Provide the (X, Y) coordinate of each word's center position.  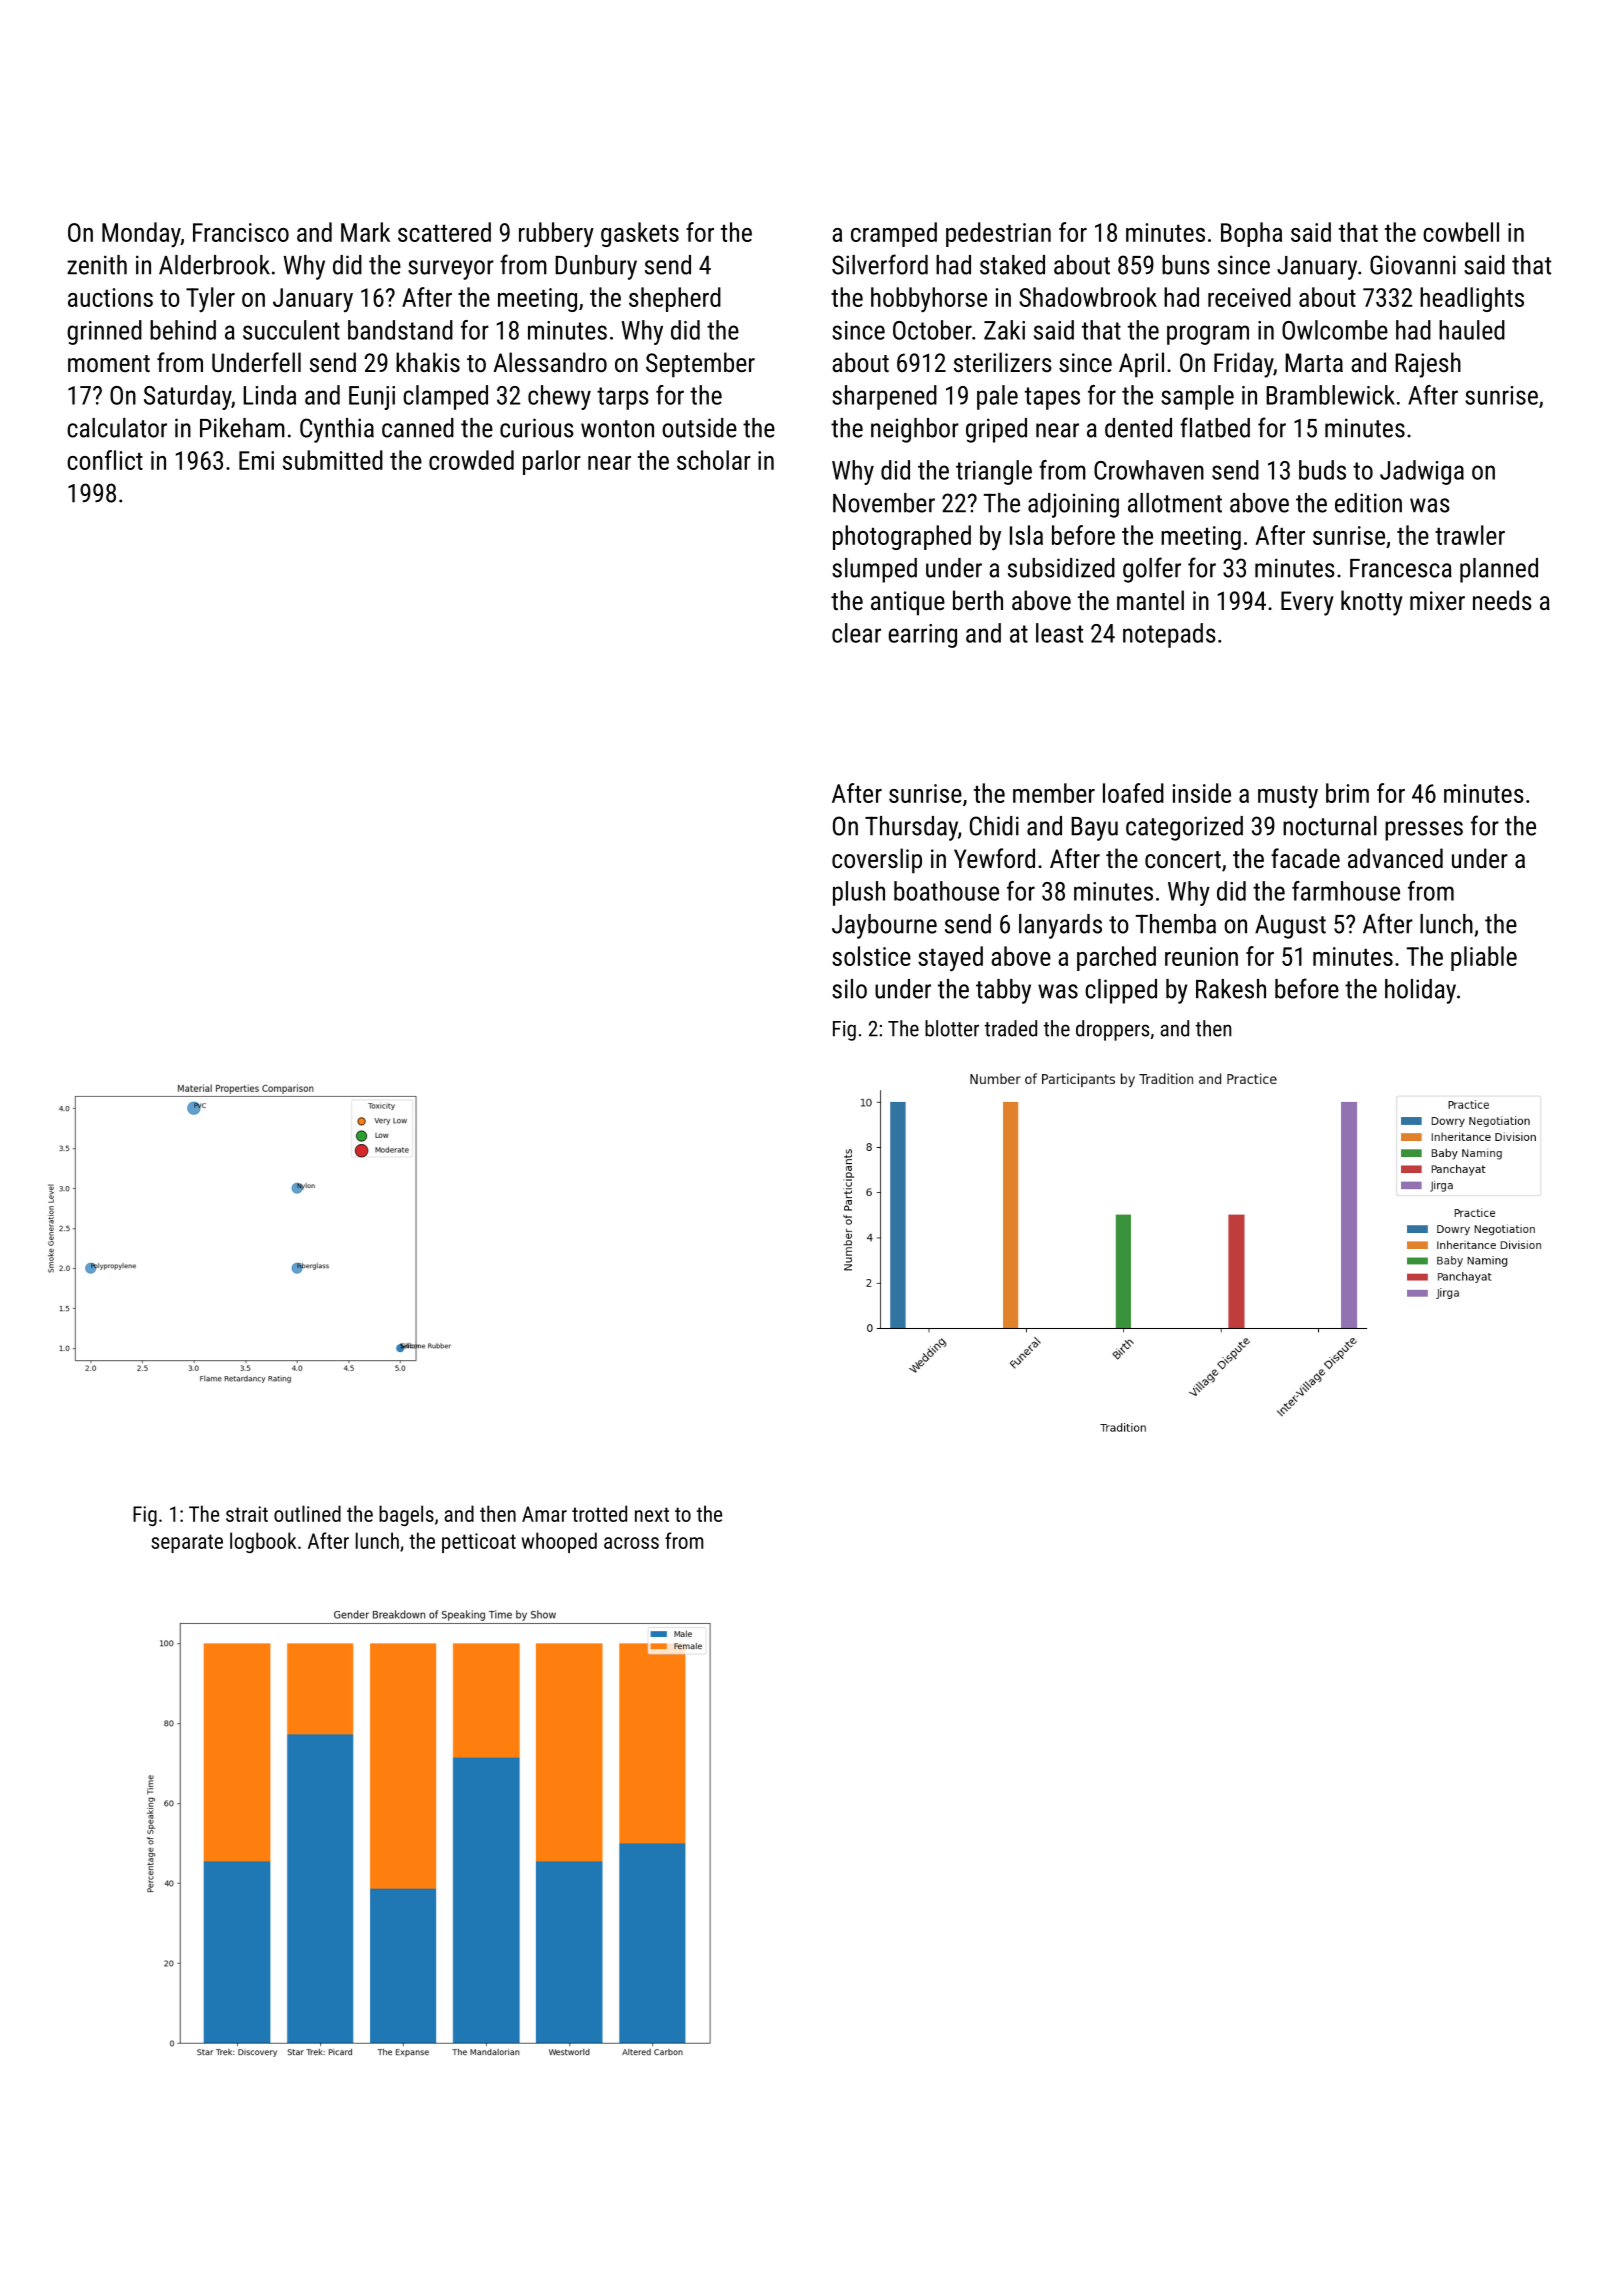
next (652, 1514)
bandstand (400, 330)
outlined (307, 1513)
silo (849, 989)
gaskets (640, 234)
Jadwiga (1422, 472)
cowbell (1461, 232)
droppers (1112, 1030)
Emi (256, 460)
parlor (552, 462)
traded (1010, 1028)
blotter (952, 1028)
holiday (1420, 991)
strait (247, 1514)
